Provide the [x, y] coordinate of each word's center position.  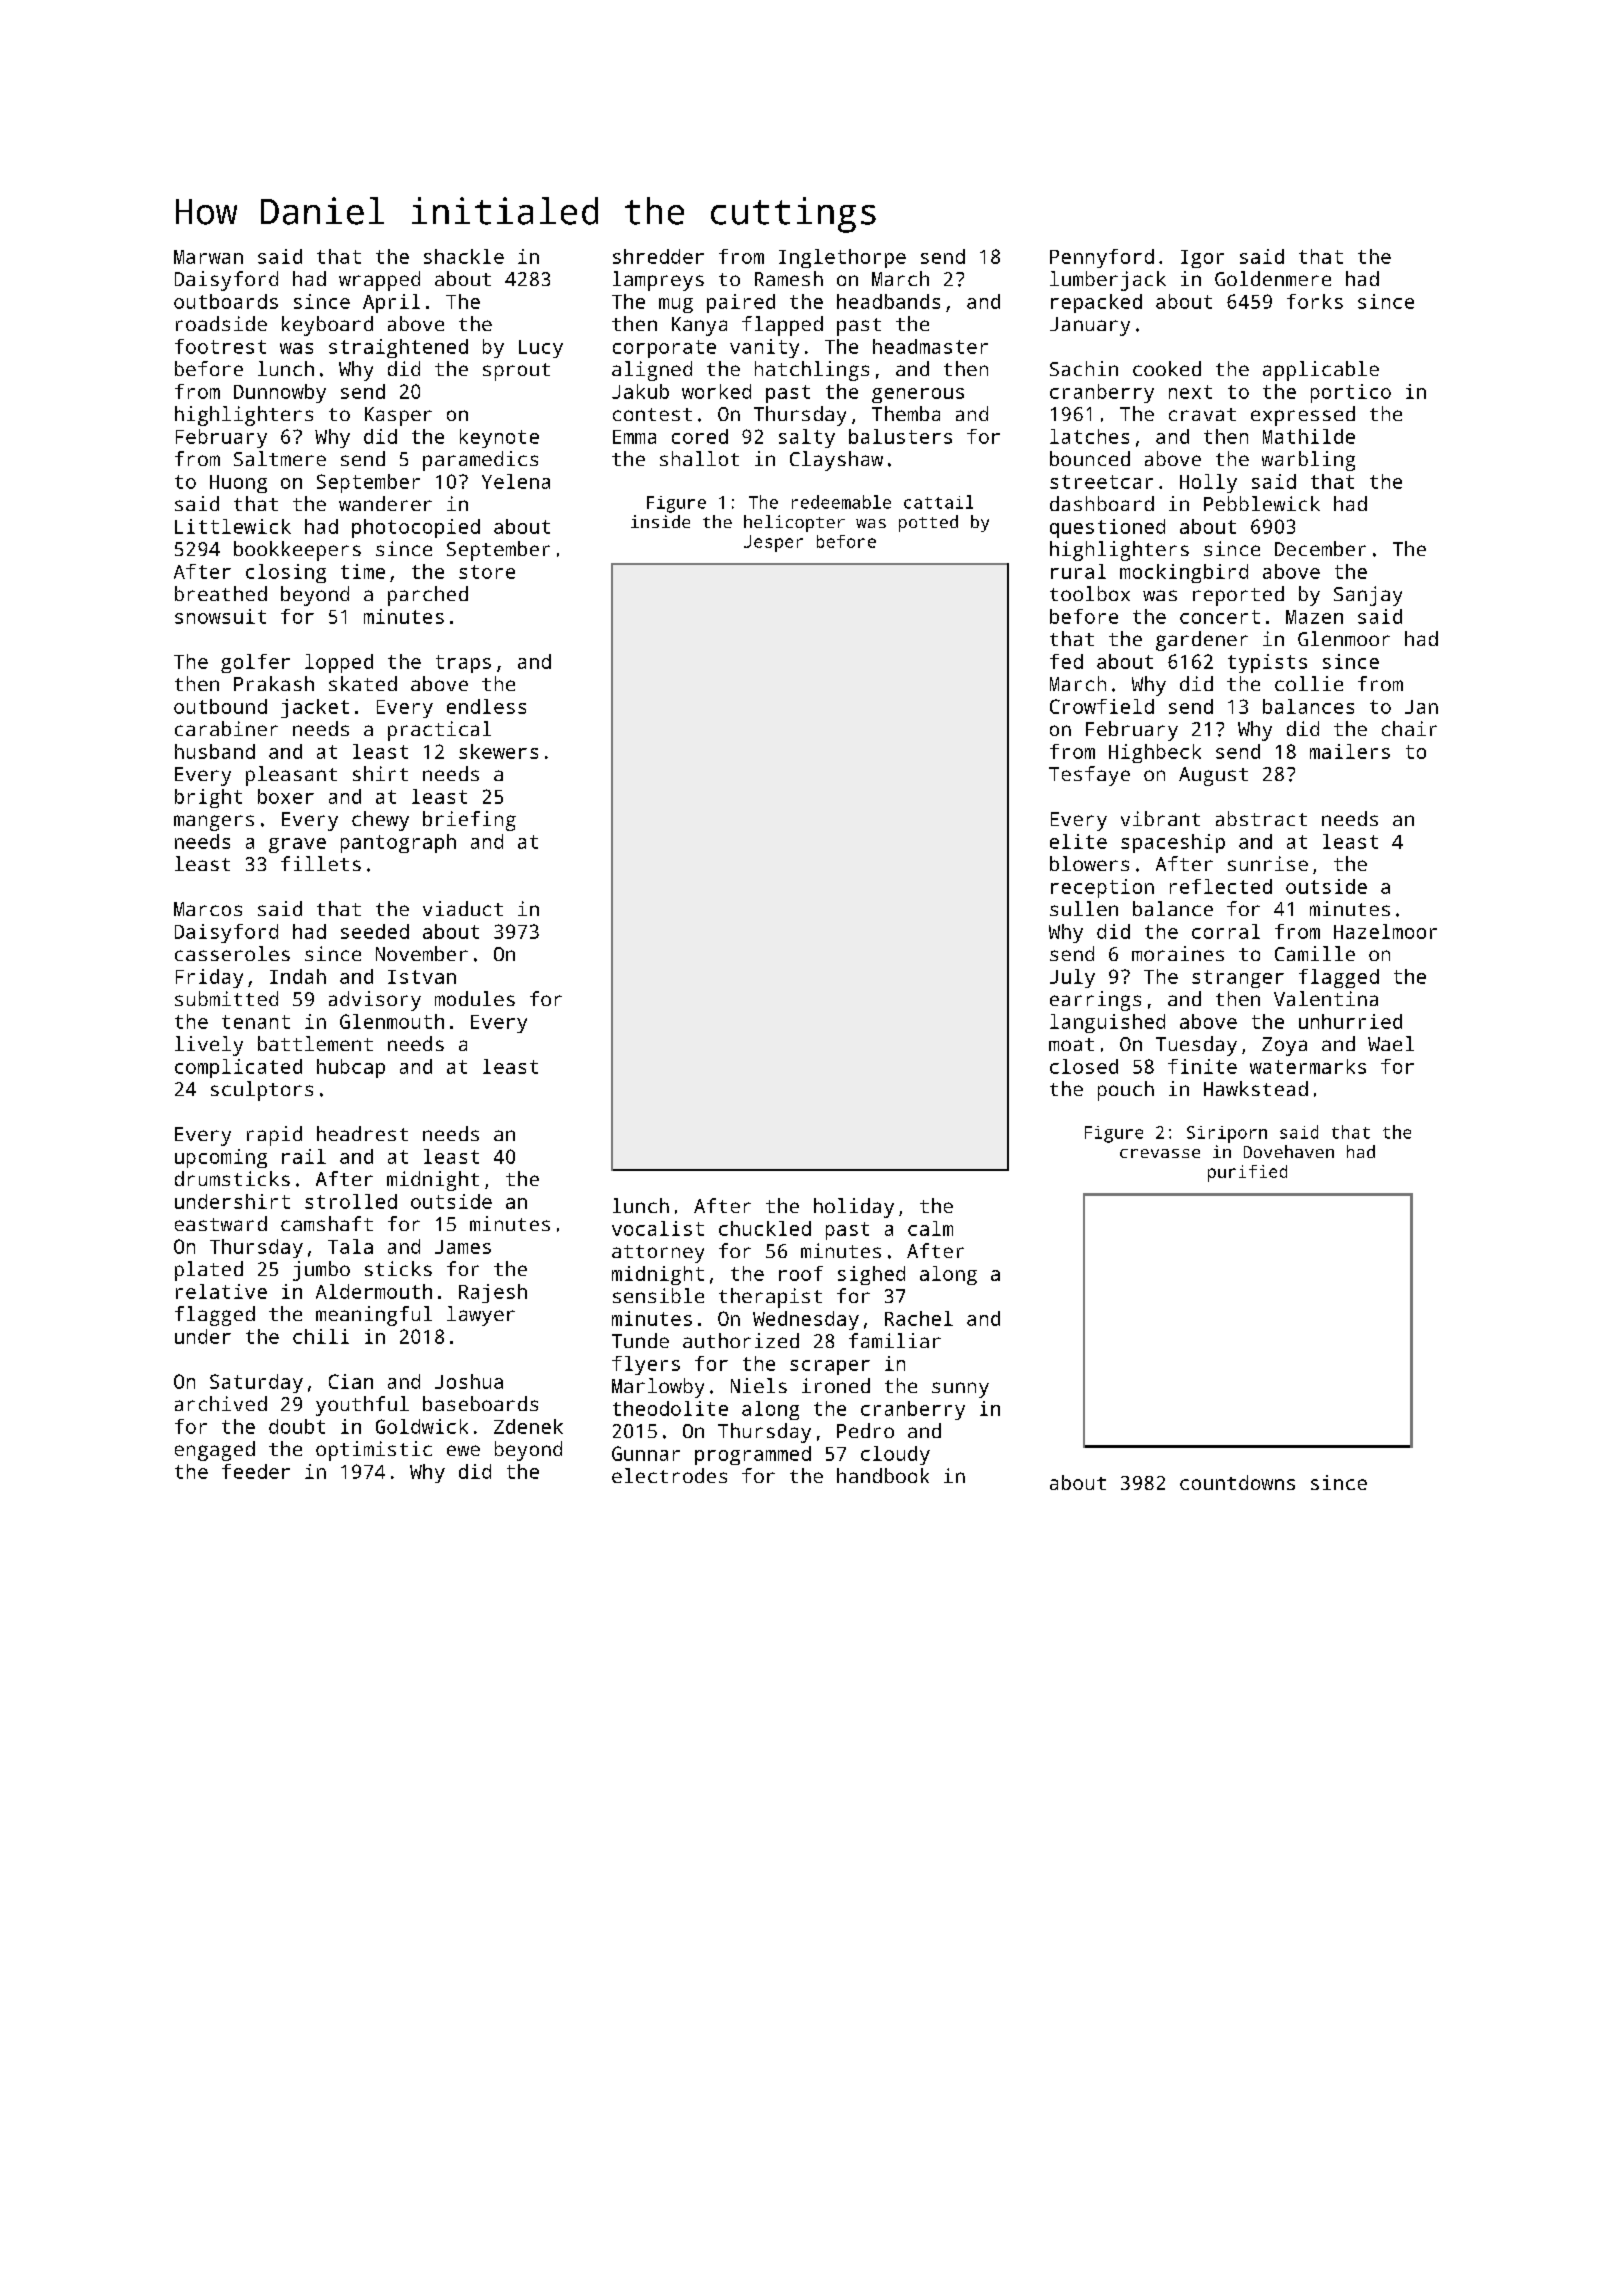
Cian [351, 1381]
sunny [960, 1390]
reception [1102, 888]
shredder [658, 256]
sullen [1084, 908]
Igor [1202, 259]
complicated [238, 1068]
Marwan [208, 257]
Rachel [919, 1318]
